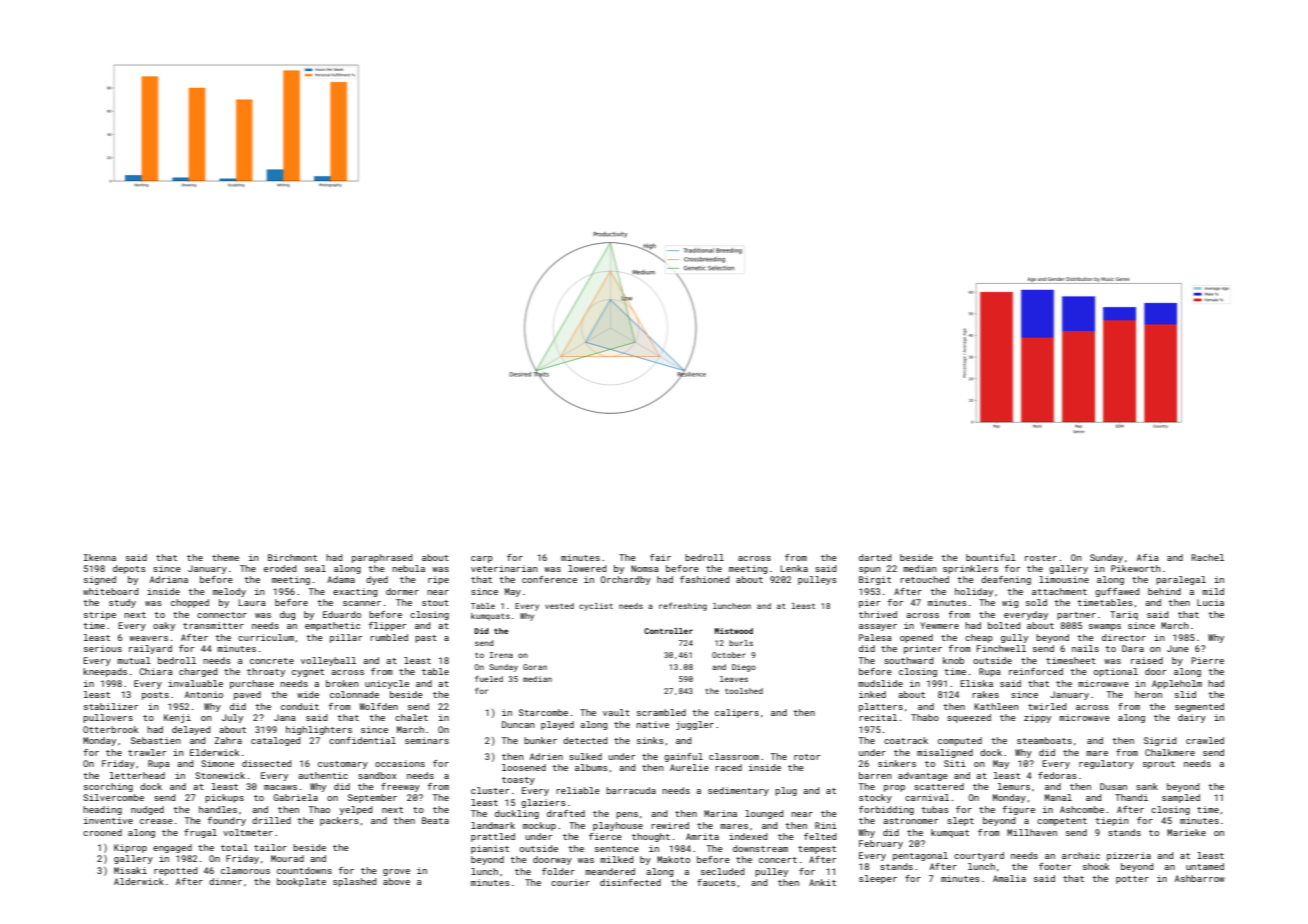 The image size is (1308, 924). What do you see at coordinates (1132, 880) in the image?
I see `potter` at bounding box center [1132, 880].
